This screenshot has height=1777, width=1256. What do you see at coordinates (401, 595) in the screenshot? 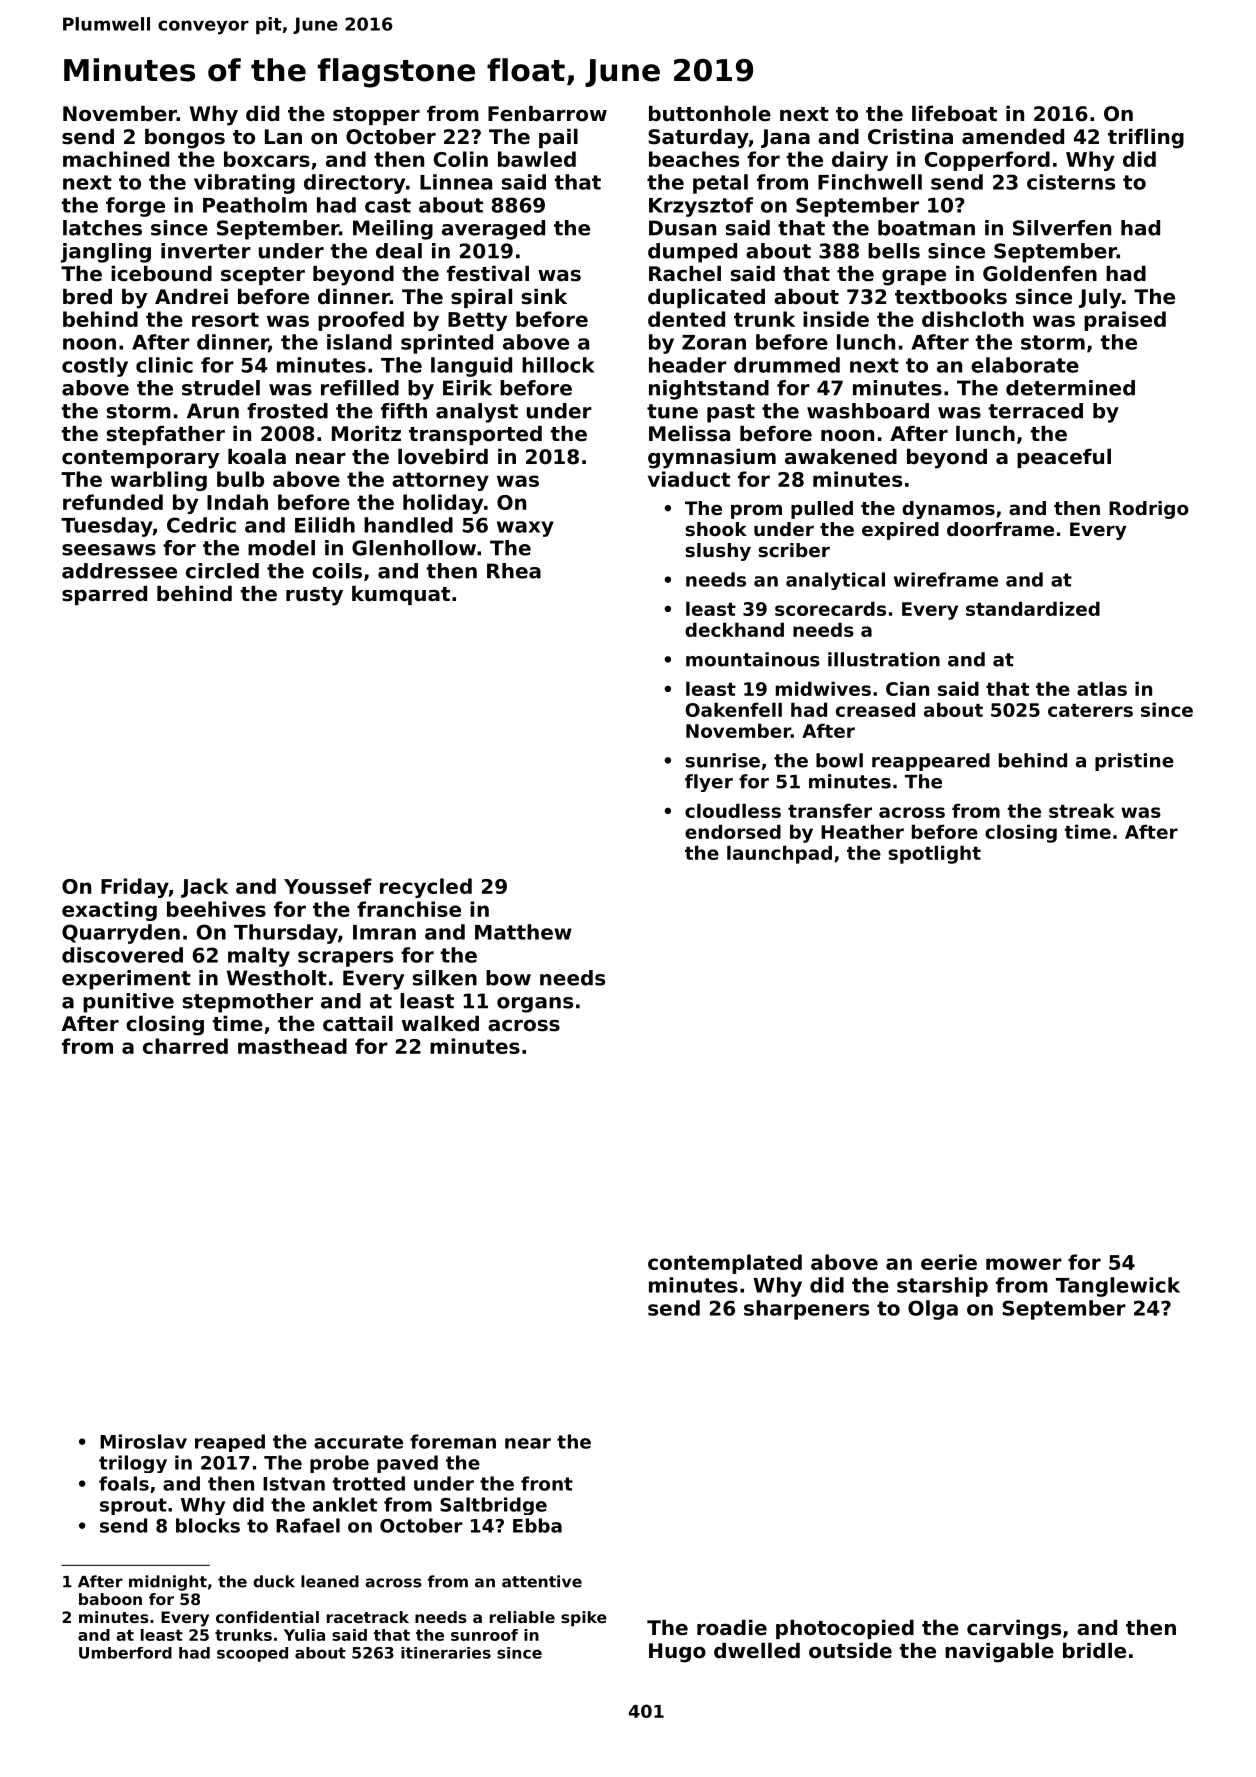
I see `kumquat` at bounding box center [401, 595].
